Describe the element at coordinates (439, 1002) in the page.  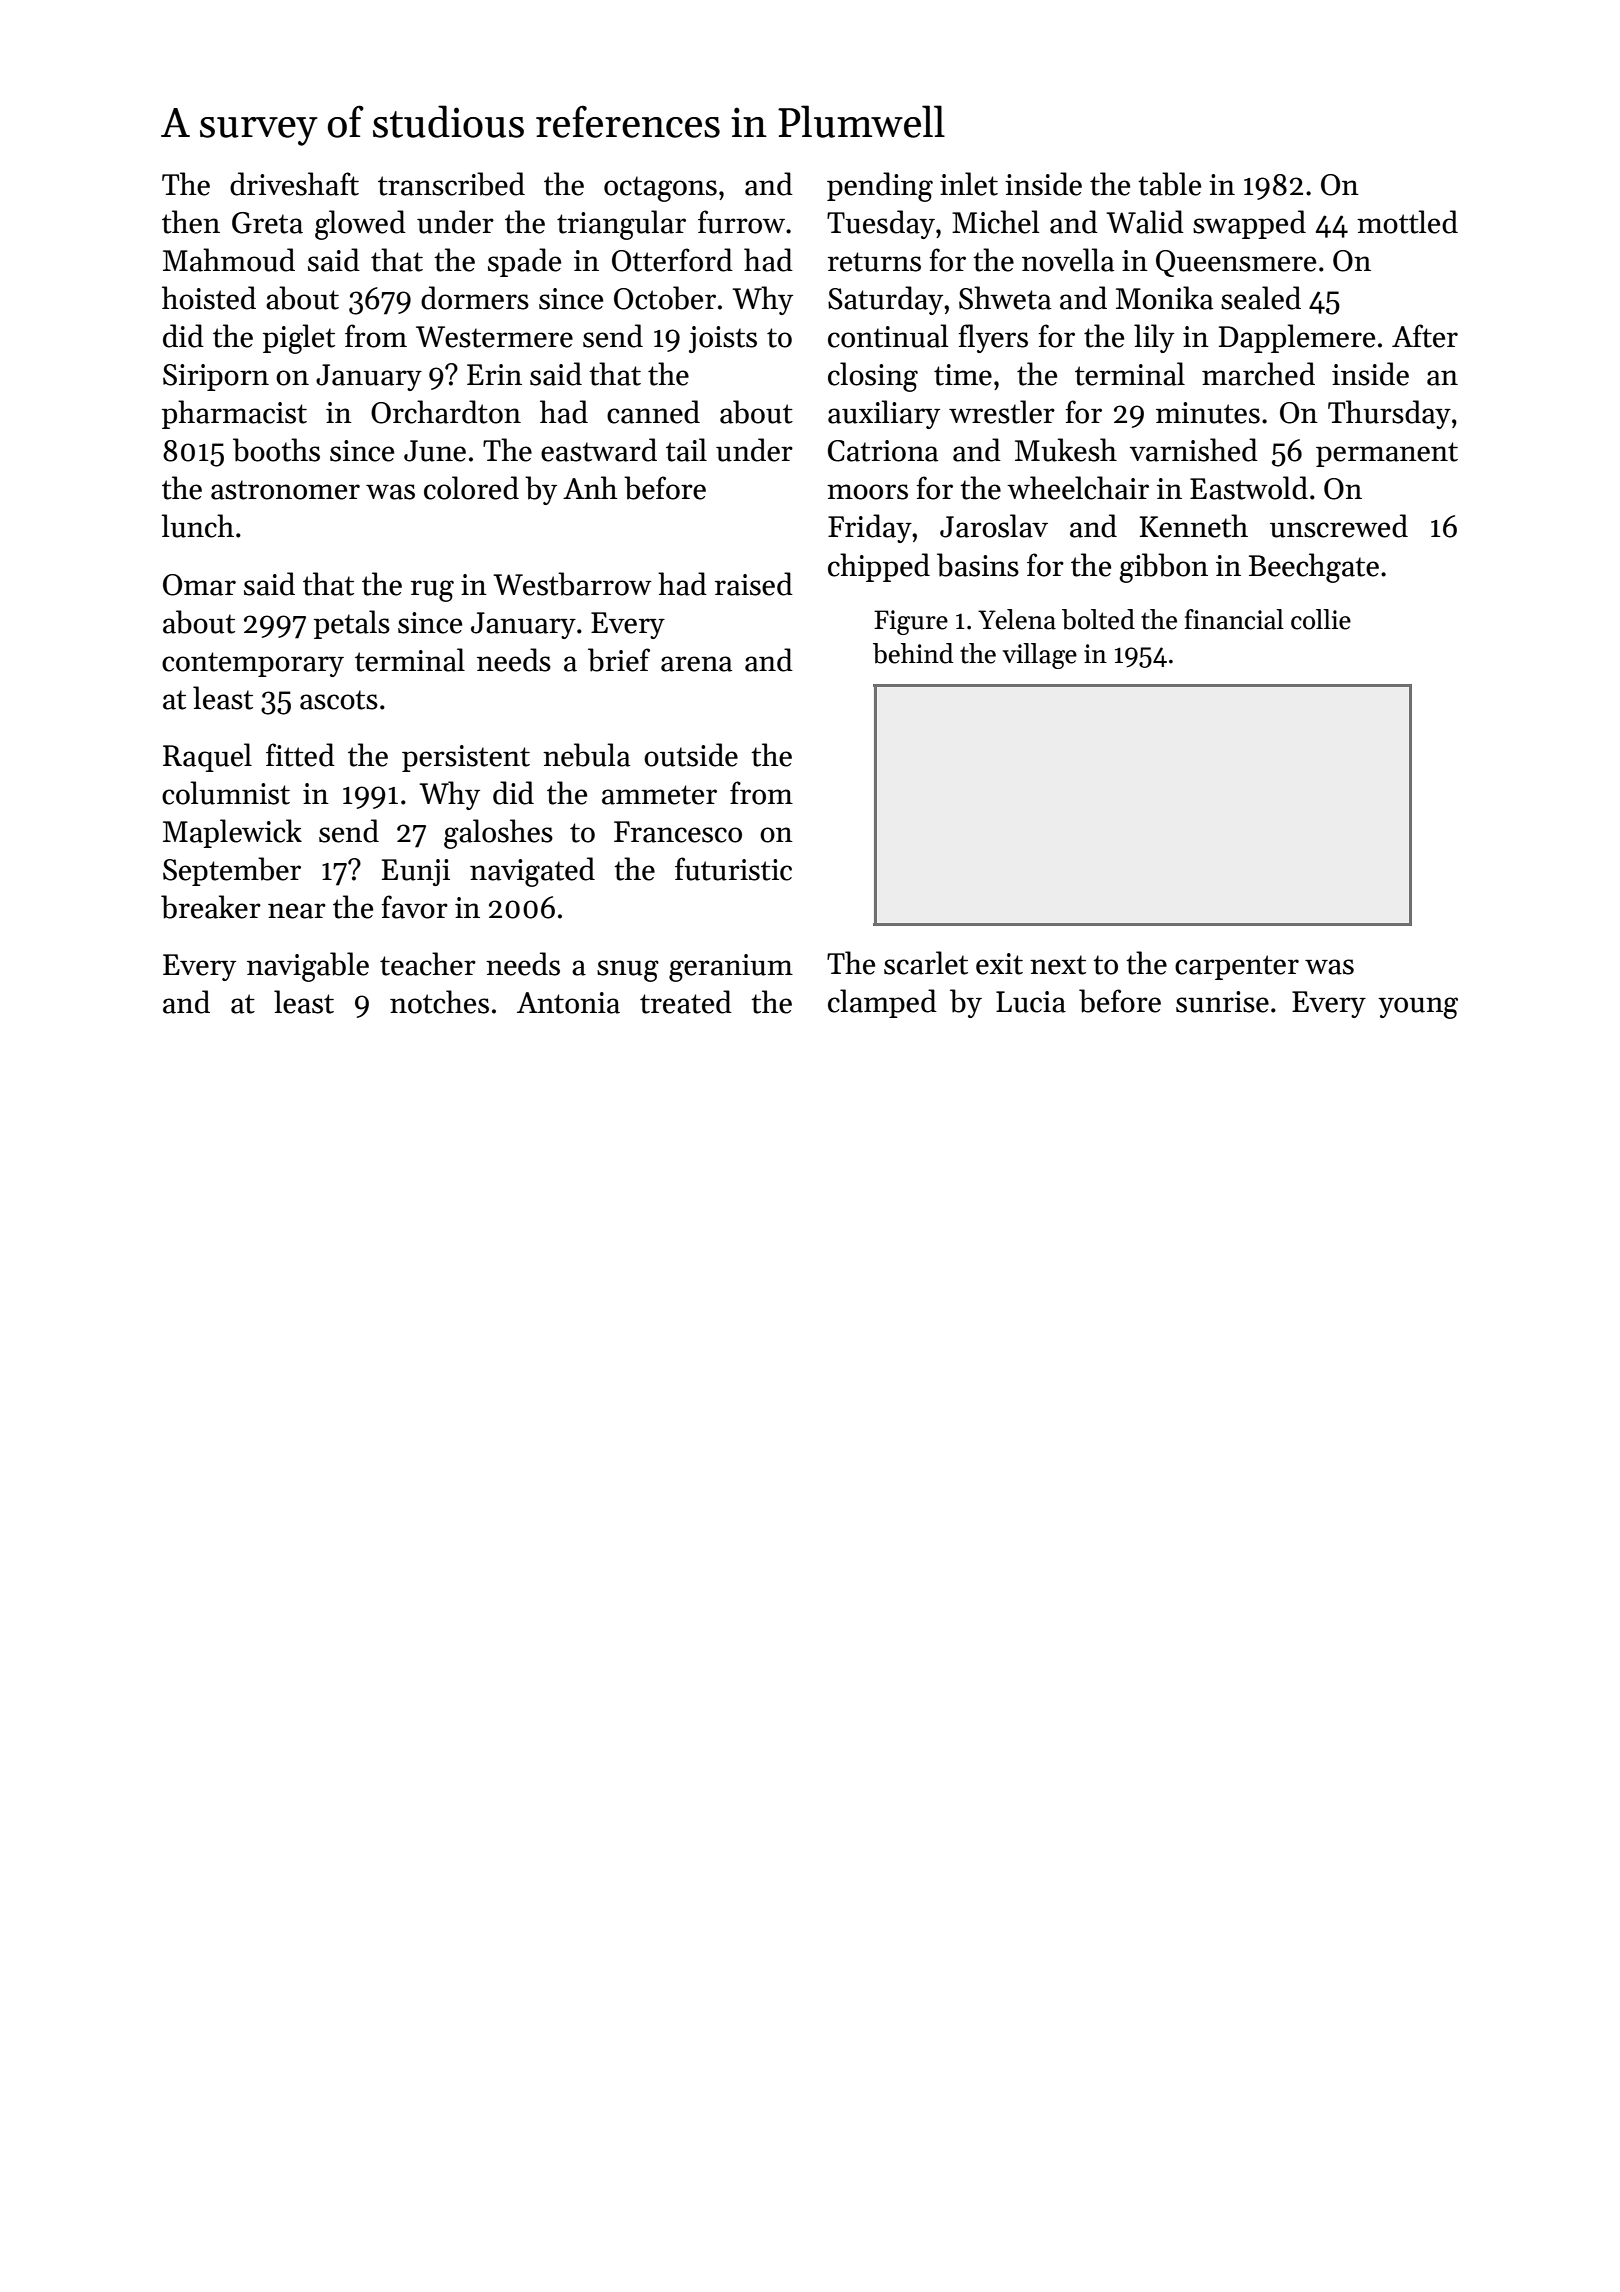
I see `notches` at that location.
